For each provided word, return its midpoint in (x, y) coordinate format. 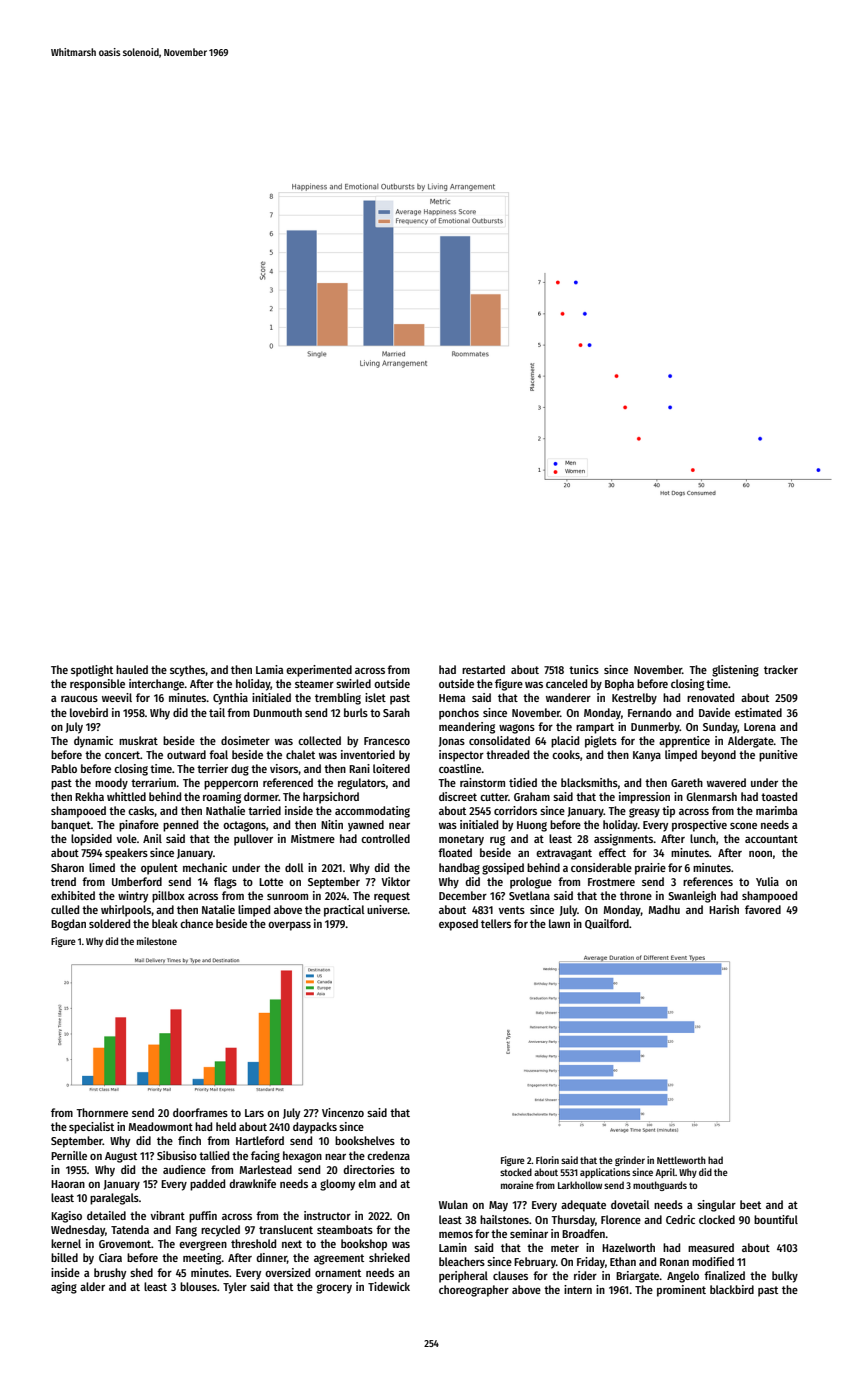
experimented (319, 671)
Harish (724, 909)
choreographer (474, 1291)
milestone (157, 941)
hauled (132, 669)
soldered (109, 923)
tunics (584, 669)
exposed (458, 925)
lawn (559, 923)
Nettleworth (681, 1160)
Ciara (110, 1257)
